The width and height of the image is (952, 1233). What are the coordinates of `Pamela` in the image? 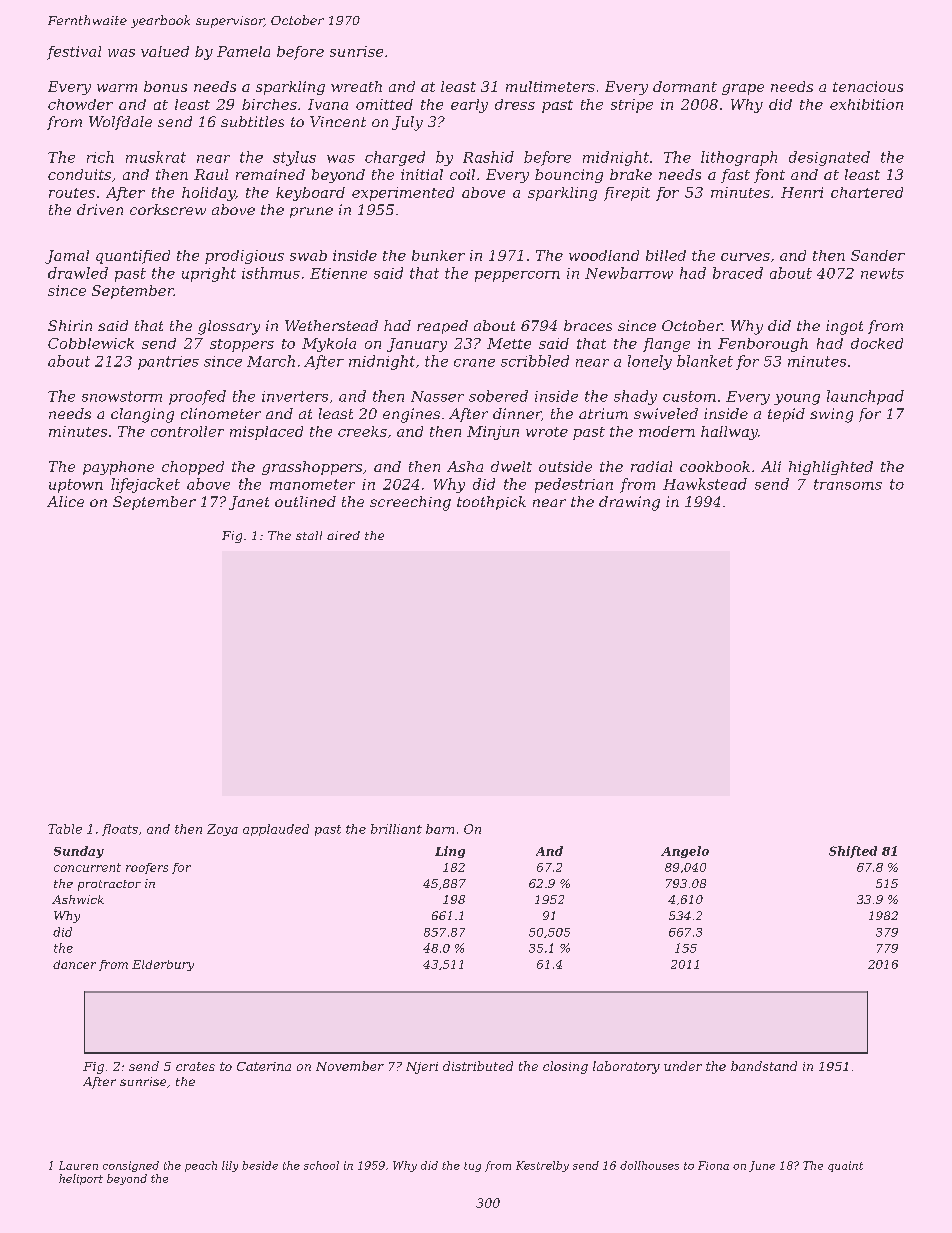 It's located at (243, 51).
